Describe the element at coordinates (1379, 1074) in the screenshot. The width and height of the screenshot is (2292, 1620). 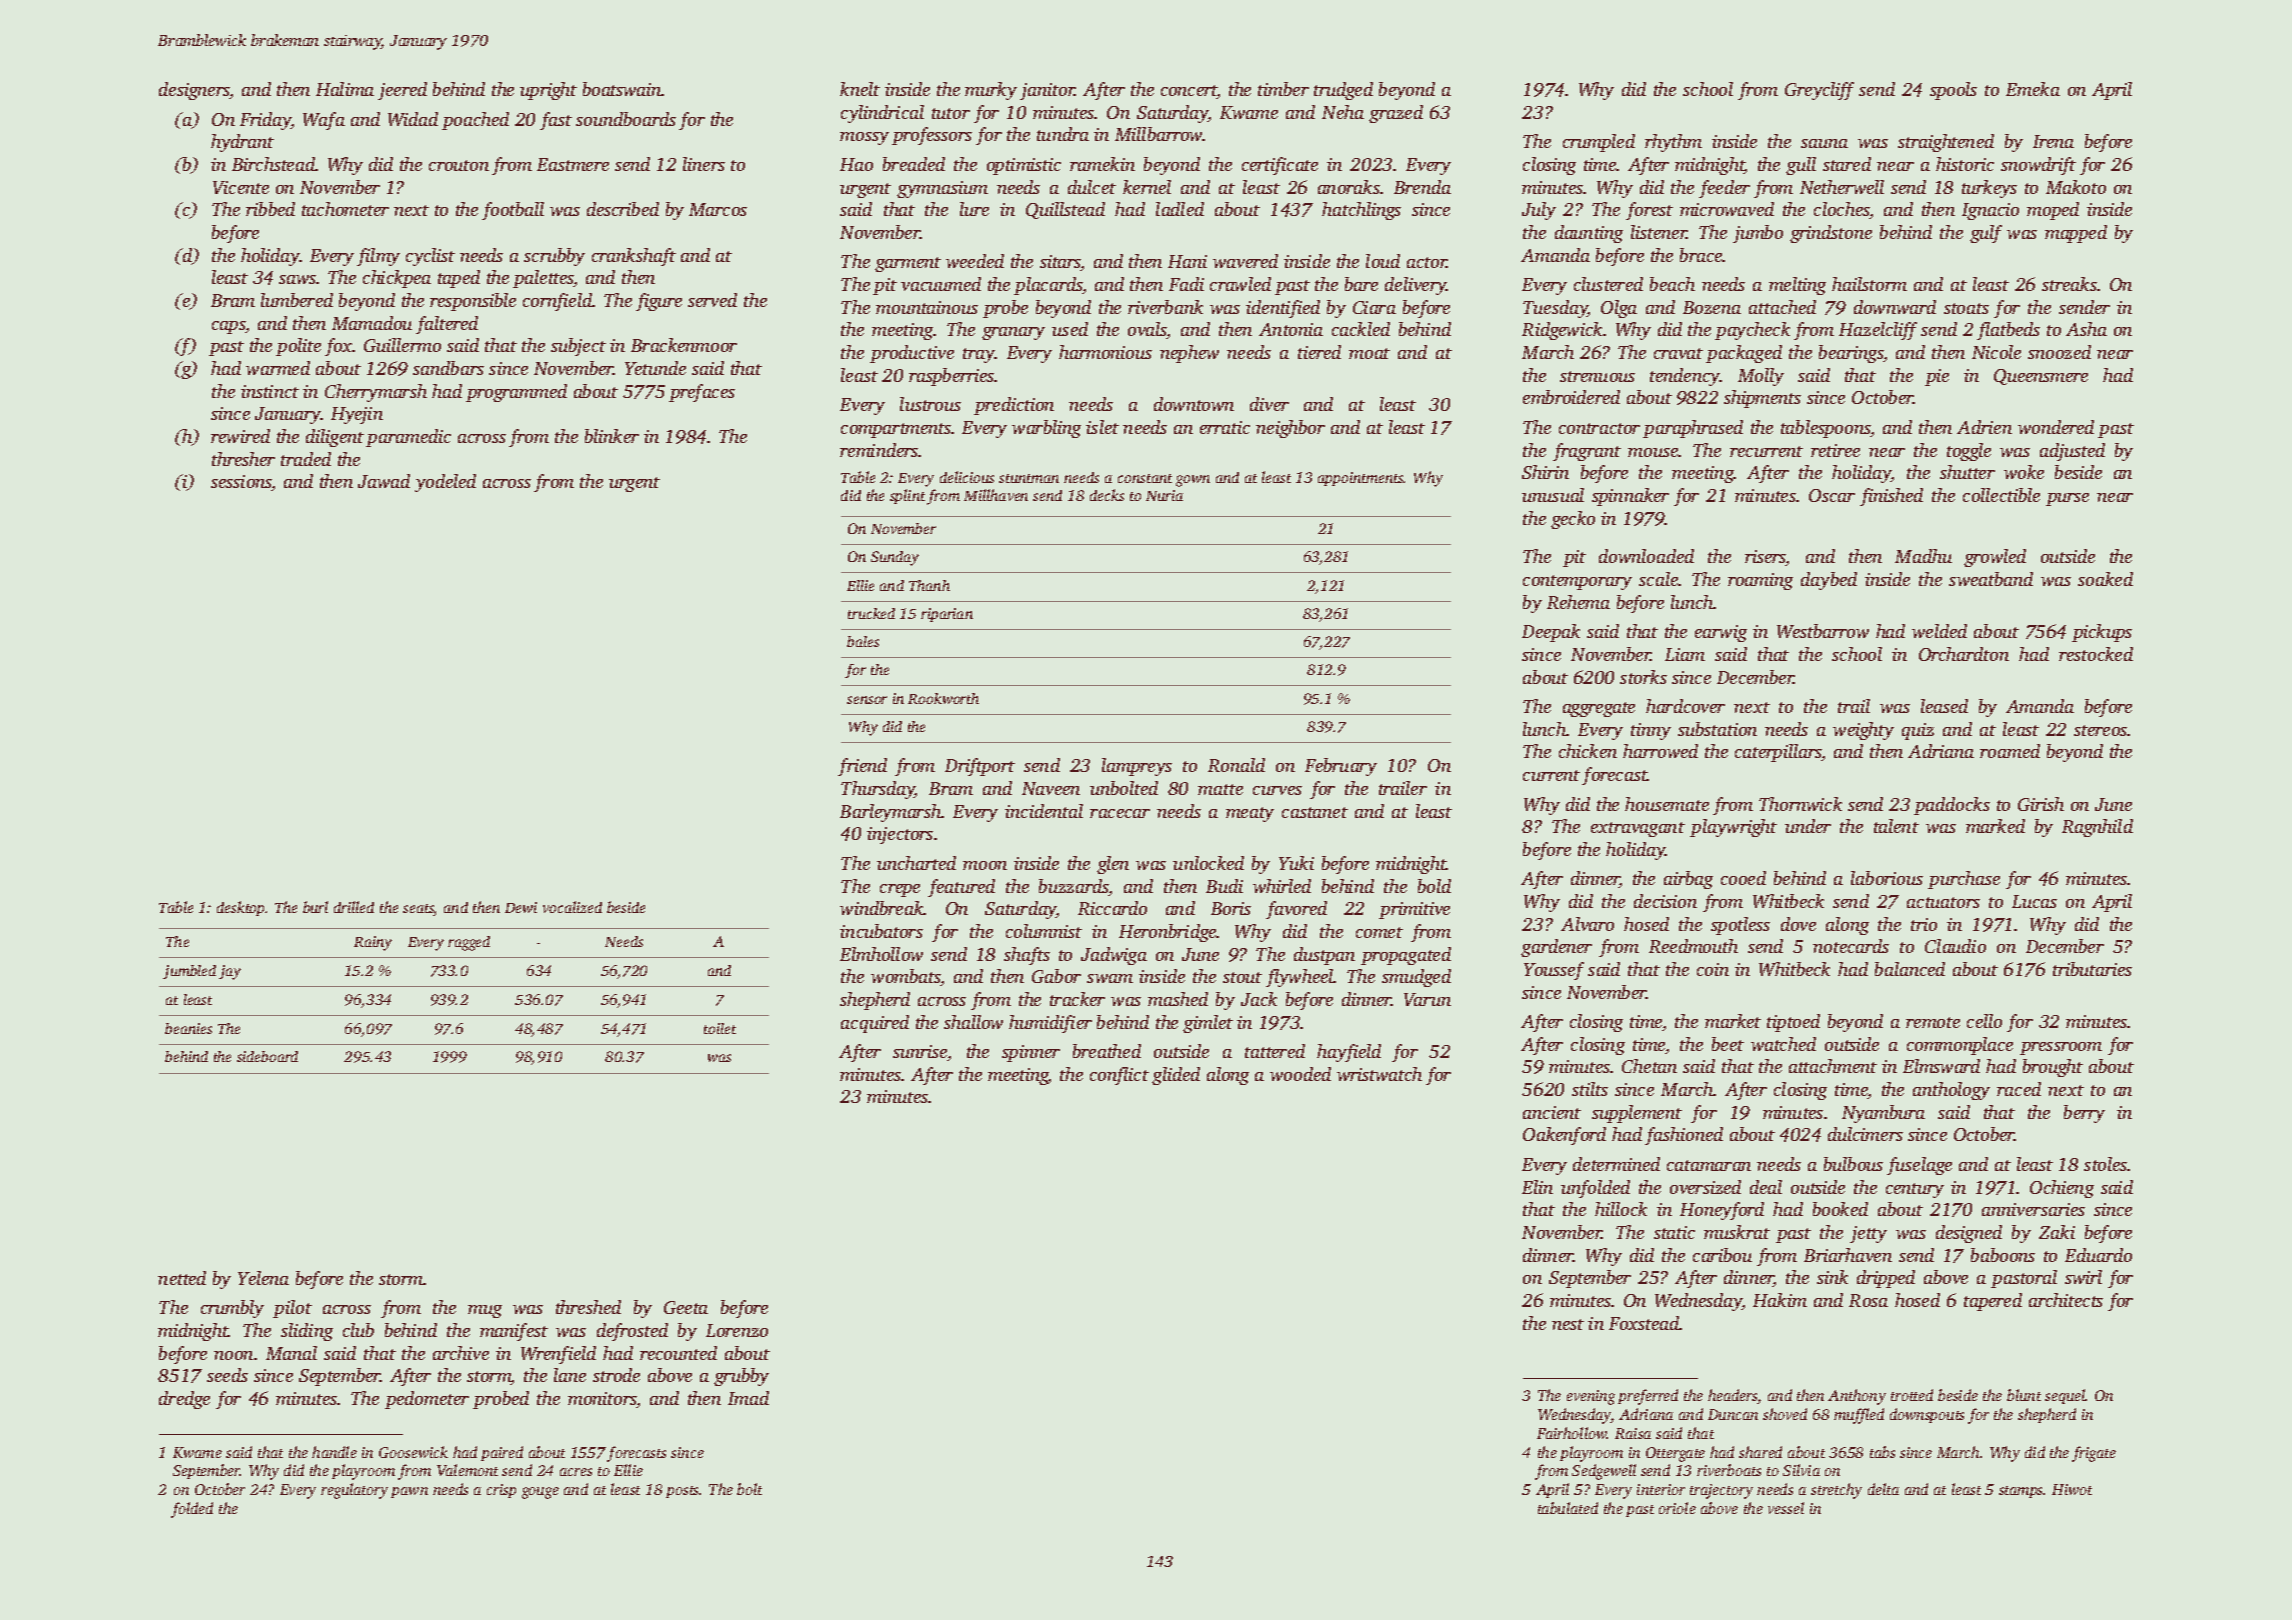
I see `wristwatch` at that location.
